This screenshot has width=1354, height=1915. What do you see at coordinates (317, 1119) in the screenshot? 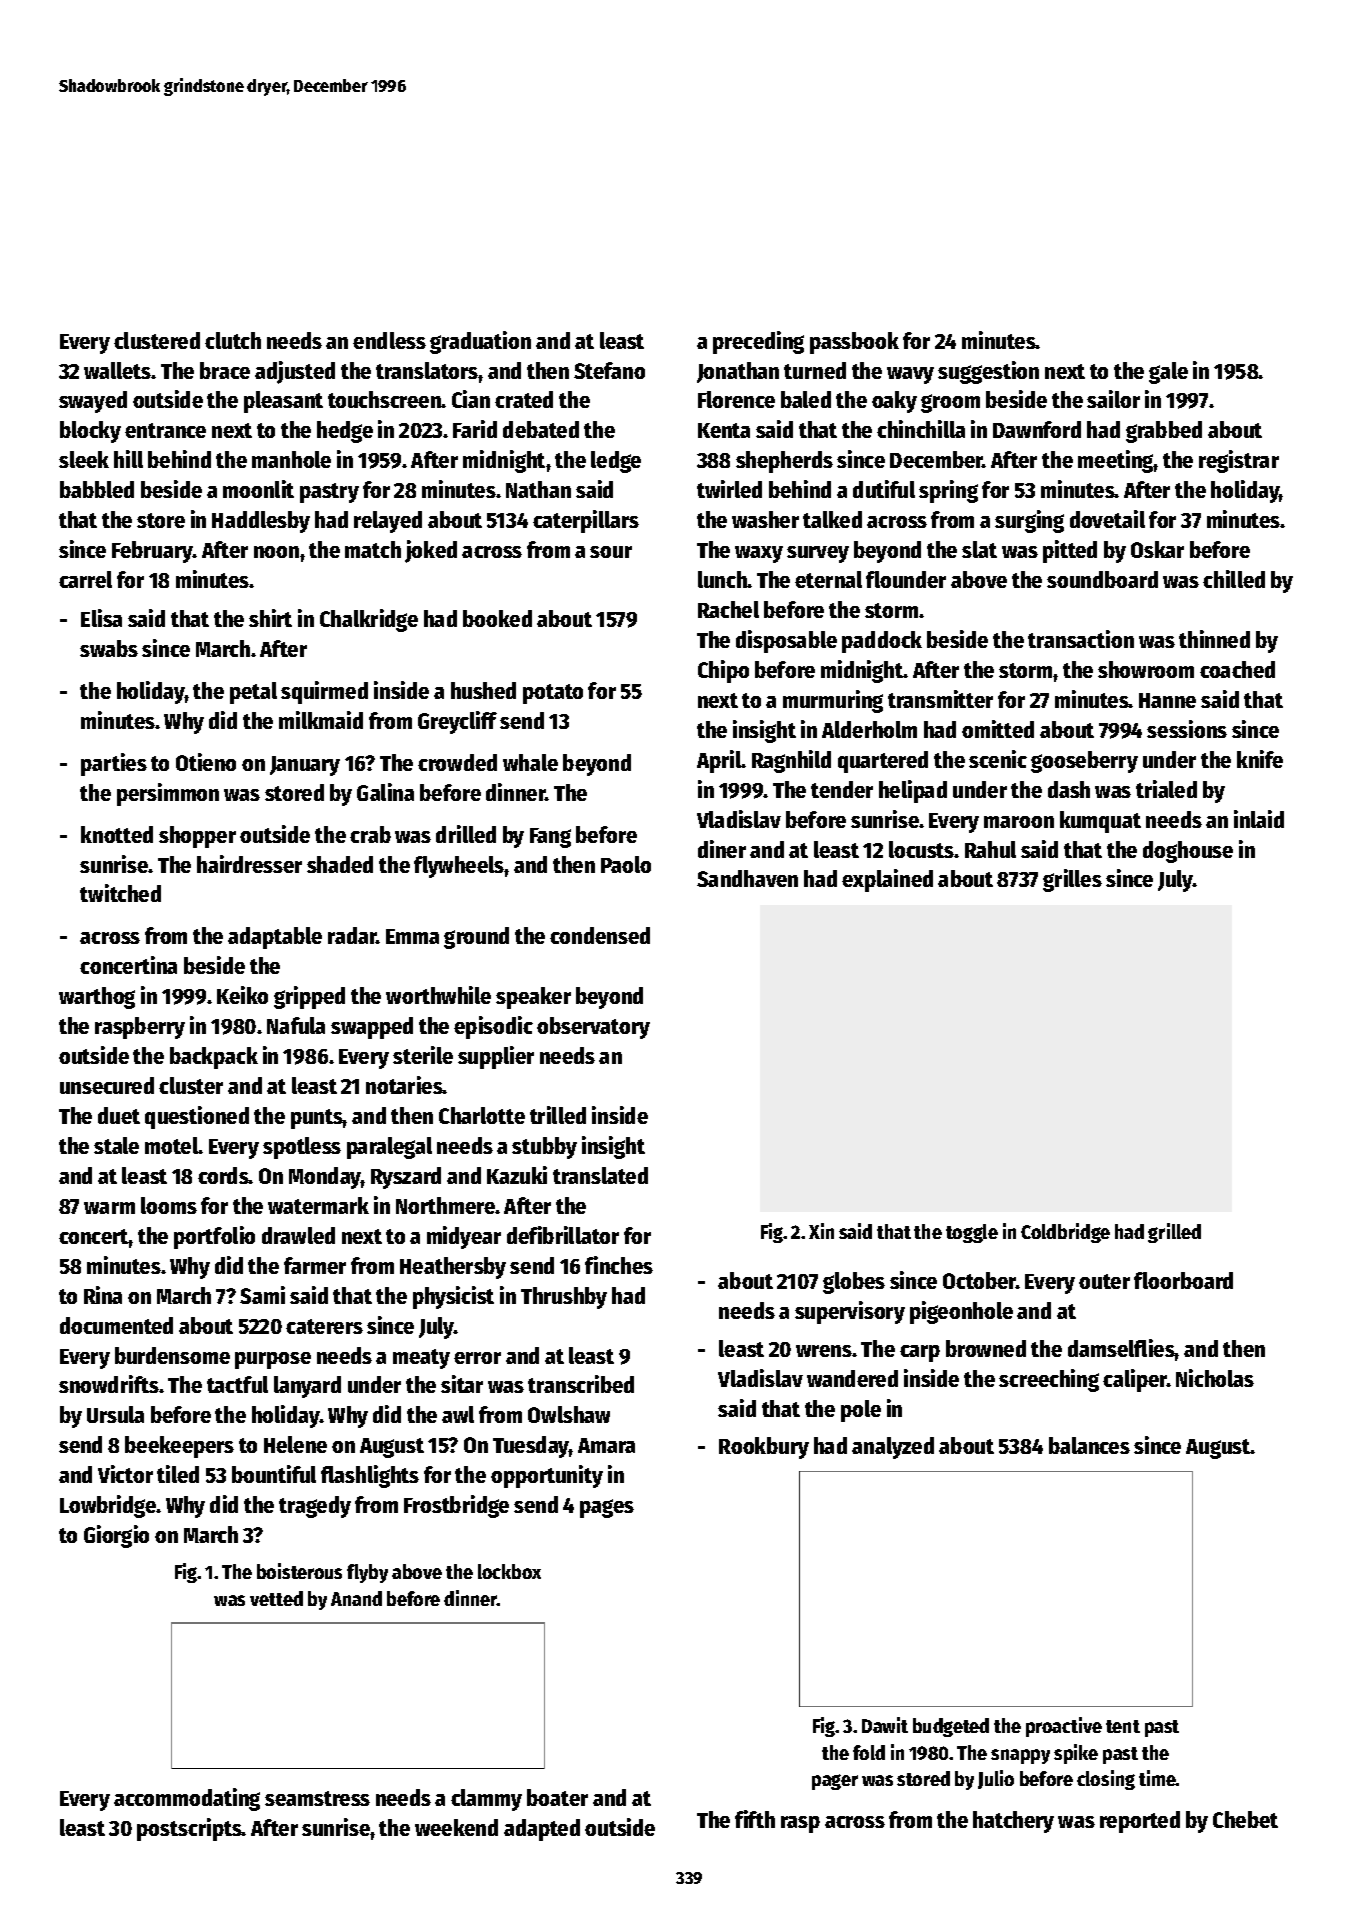
I see `punts` at bounding box center [317, 1119].
